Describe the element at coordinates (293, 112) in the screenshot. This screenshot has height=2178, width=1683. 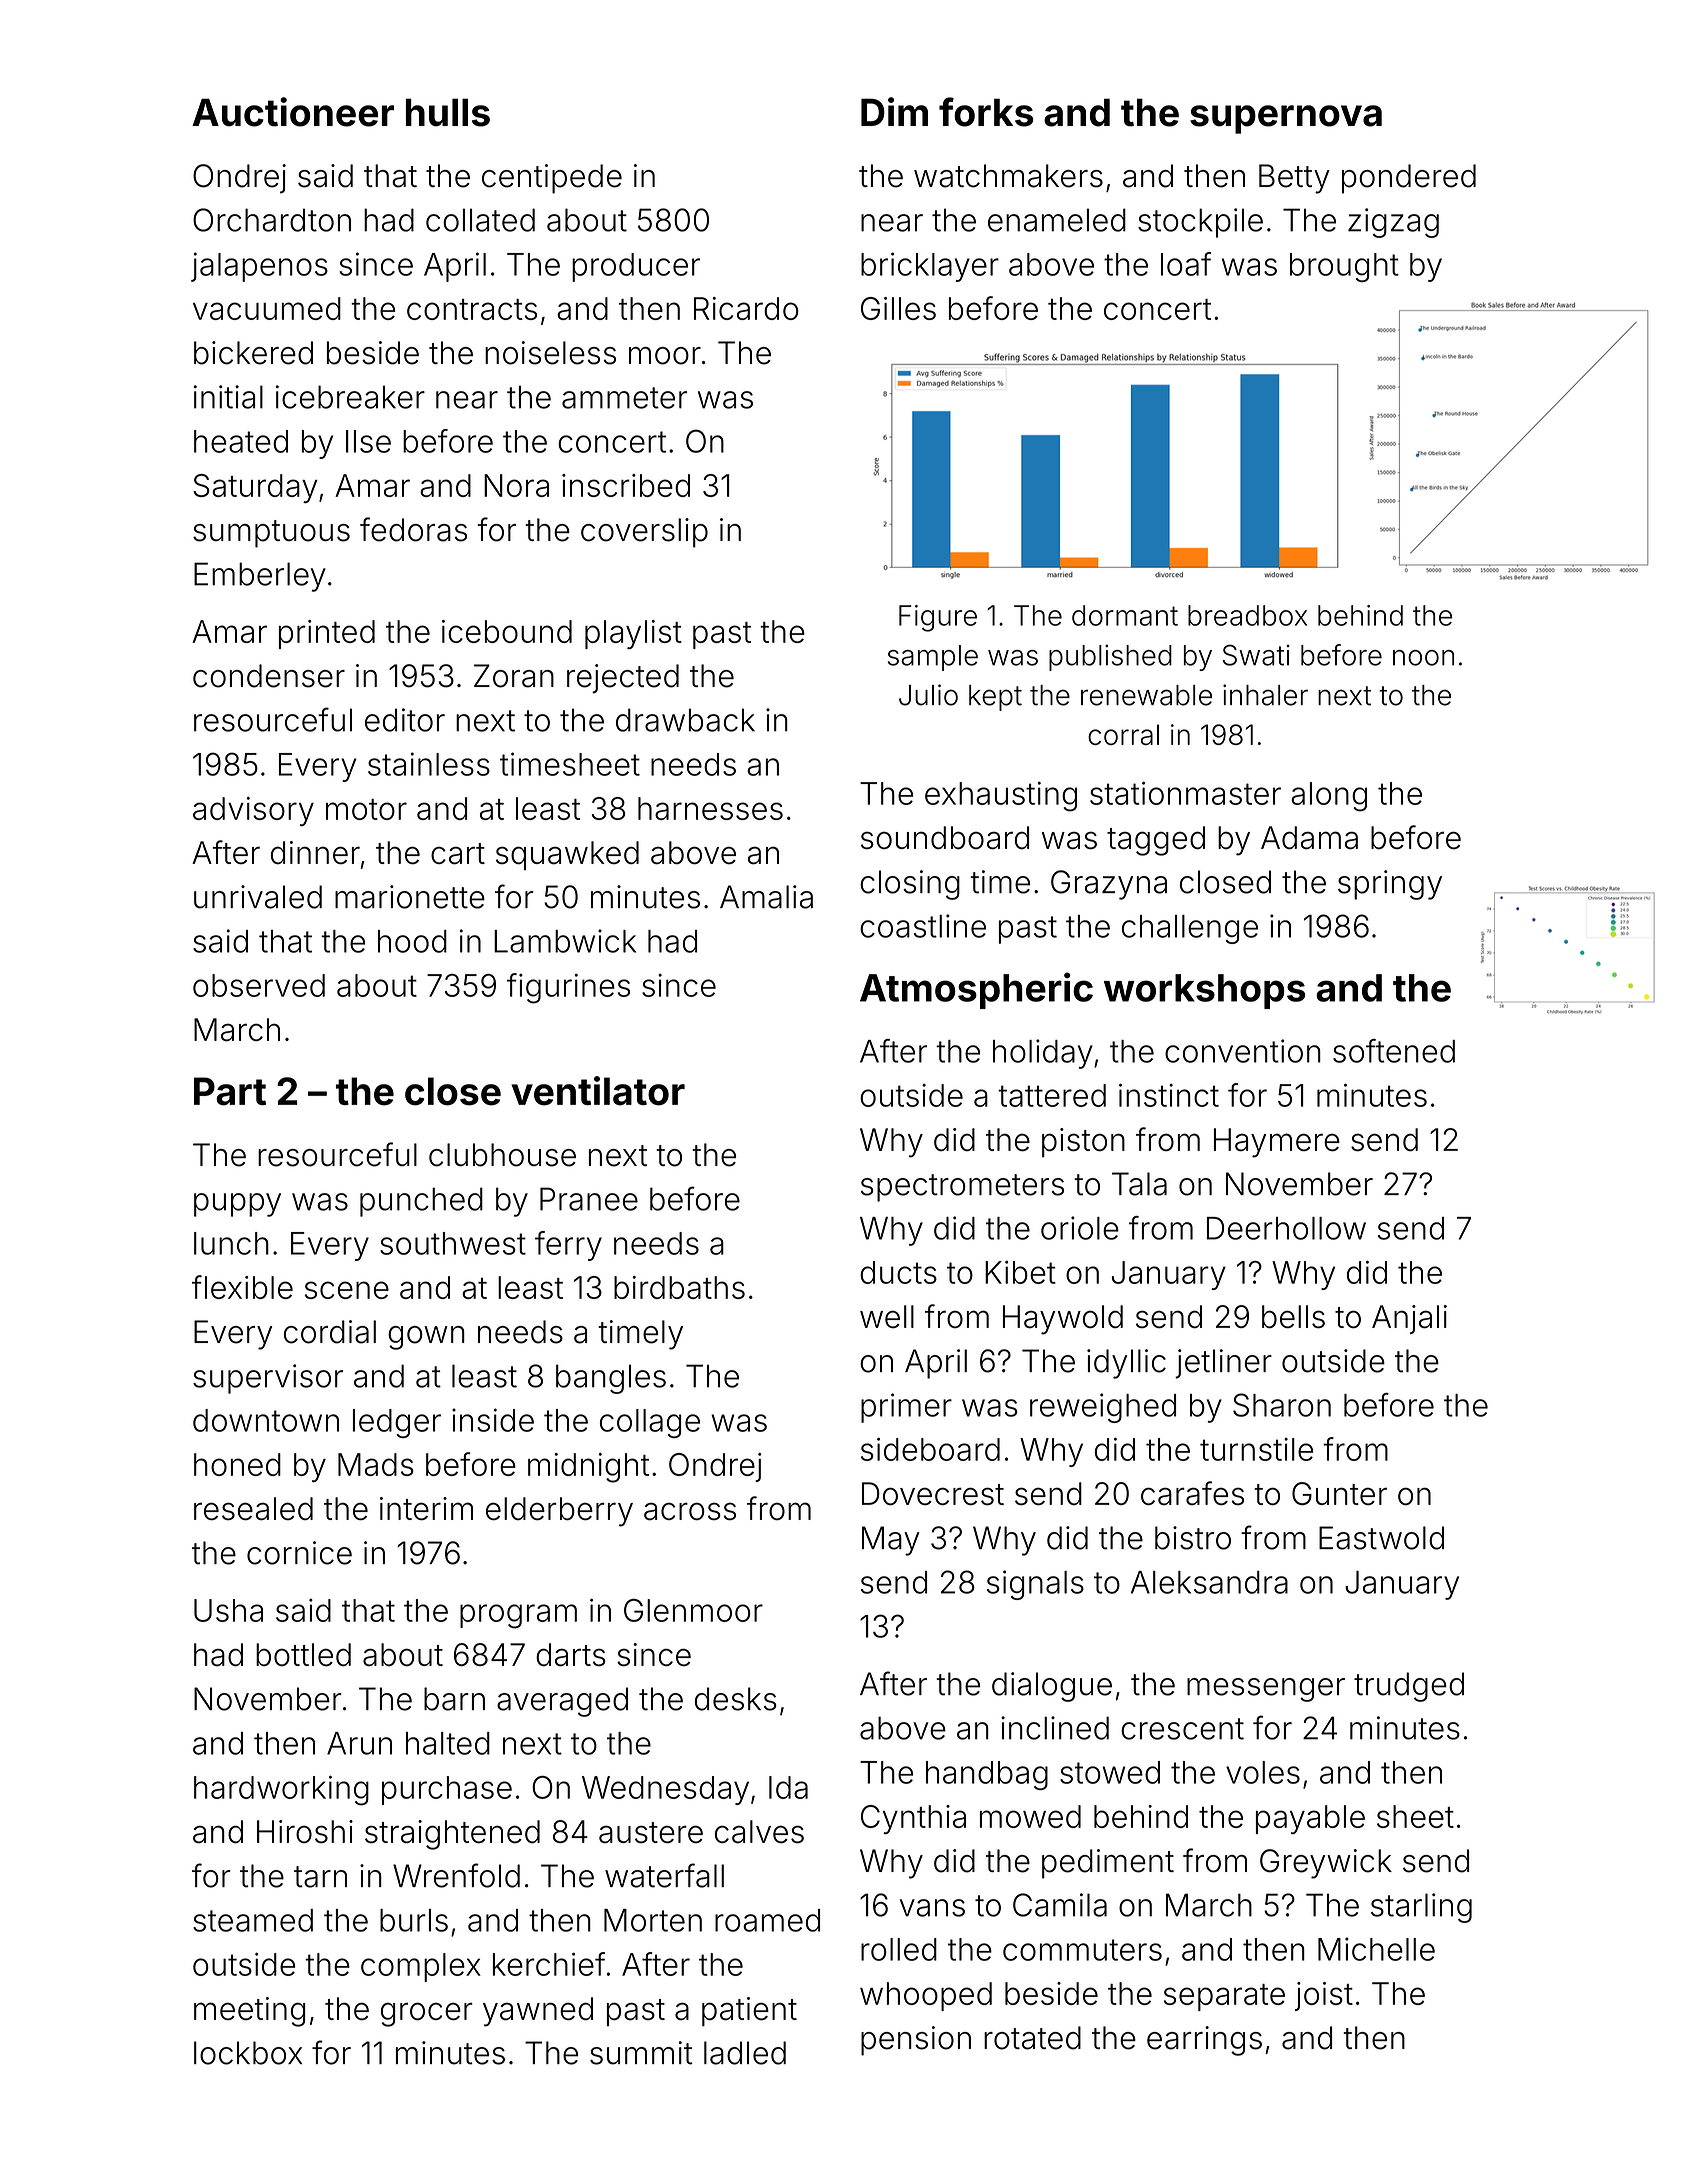
I see `Auctioneer` at that location.
